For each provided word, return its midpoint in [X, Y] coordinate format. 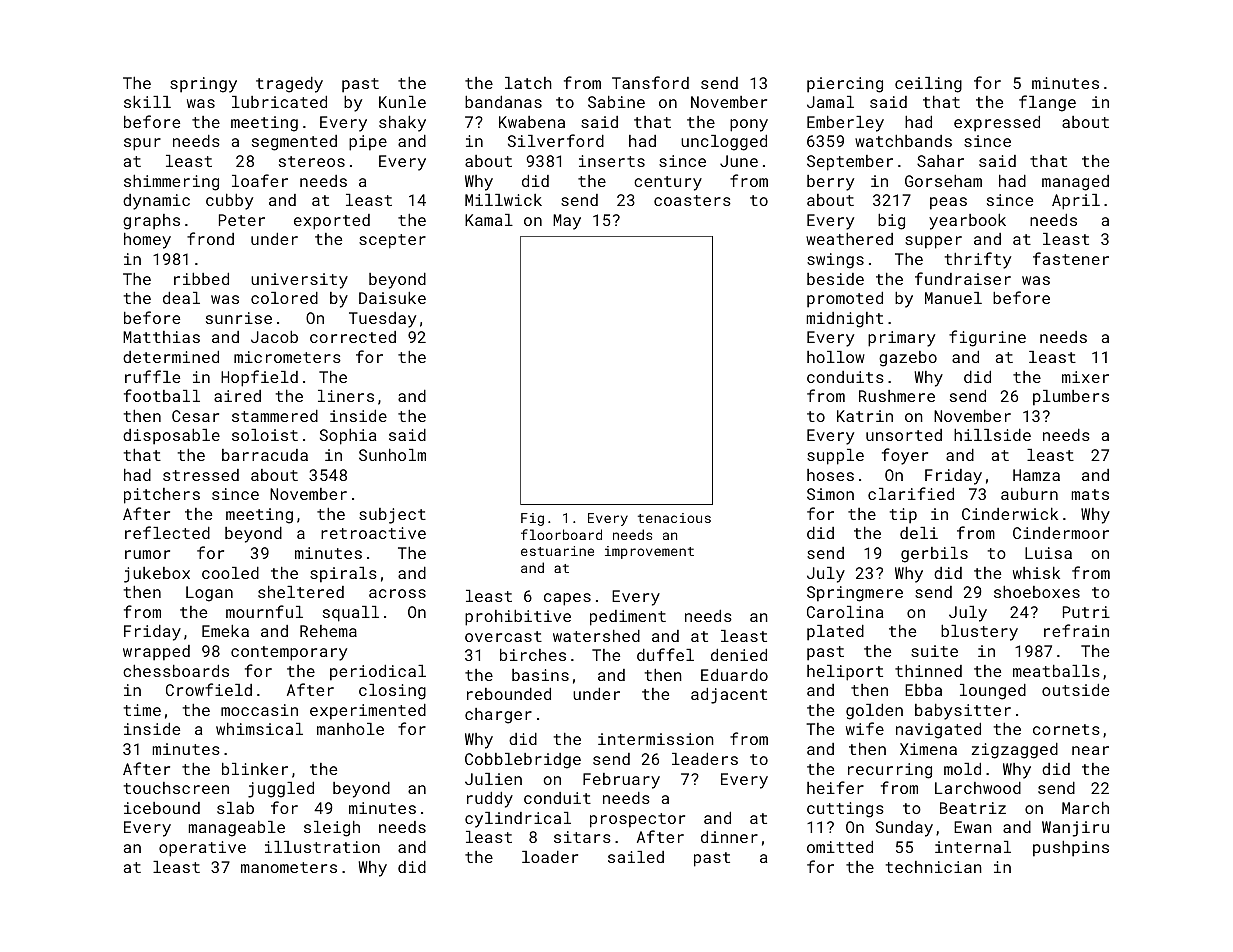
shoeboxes [1037, 592]
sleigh [332, 829]
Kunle [402, 102]
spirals [343, 575]
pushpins [1071, 849]
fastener [1071, 258]
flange [1047, 103]
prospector [637, 820]
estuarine [557, 551]
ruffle [152, 376]
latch [528, 83]
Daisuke [392, 298]
